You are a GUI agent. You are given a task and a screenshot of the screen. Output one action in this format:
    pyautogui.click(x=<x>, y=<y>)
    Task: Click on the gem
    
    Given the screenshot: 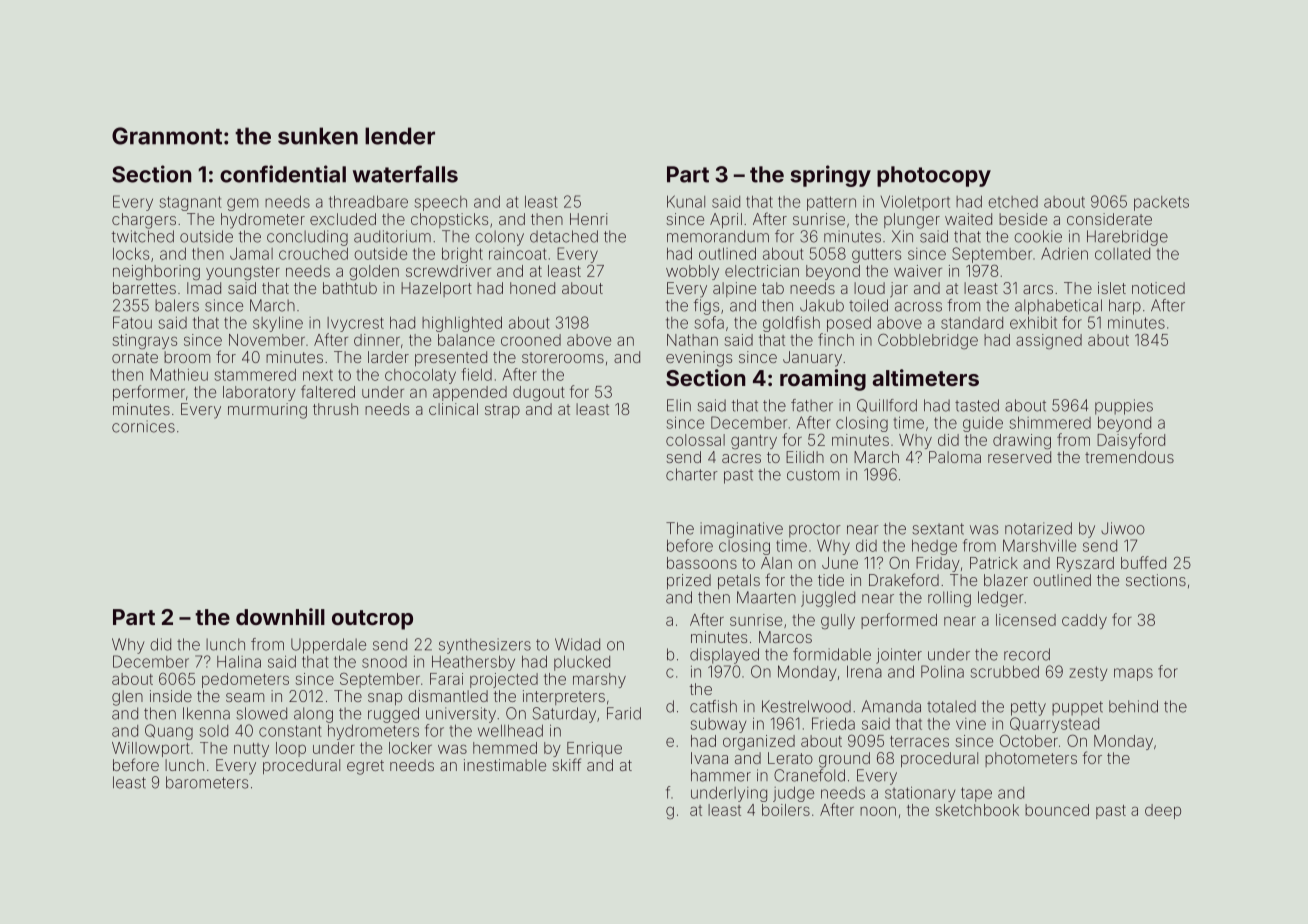 What is the action you would take?
    pyautogui.click(x=242, y=204)
